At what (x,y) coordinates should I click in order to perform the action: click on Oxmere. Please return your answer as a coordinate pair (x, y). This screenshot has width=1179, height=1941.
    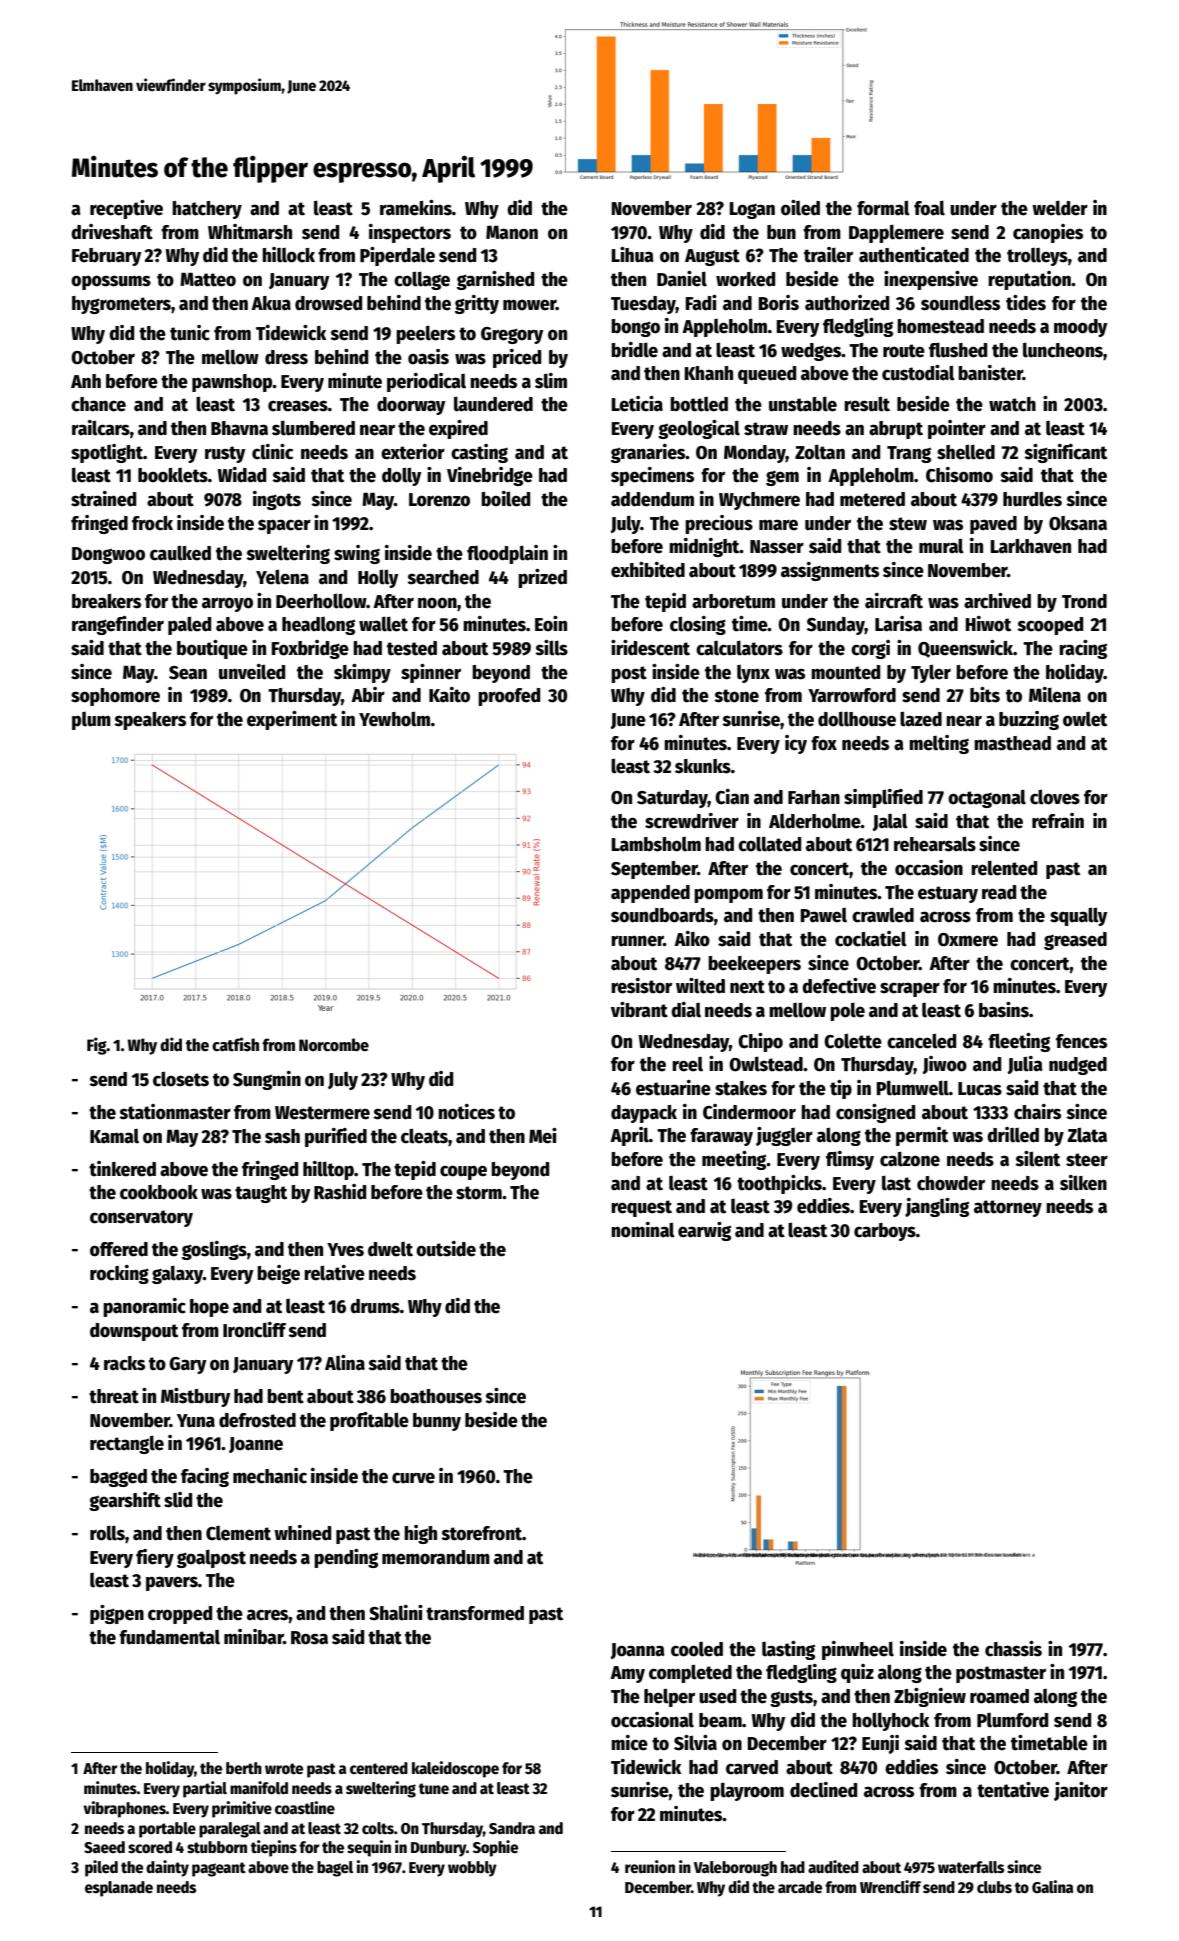
    Looking at the image, I should click on (968, 940).
